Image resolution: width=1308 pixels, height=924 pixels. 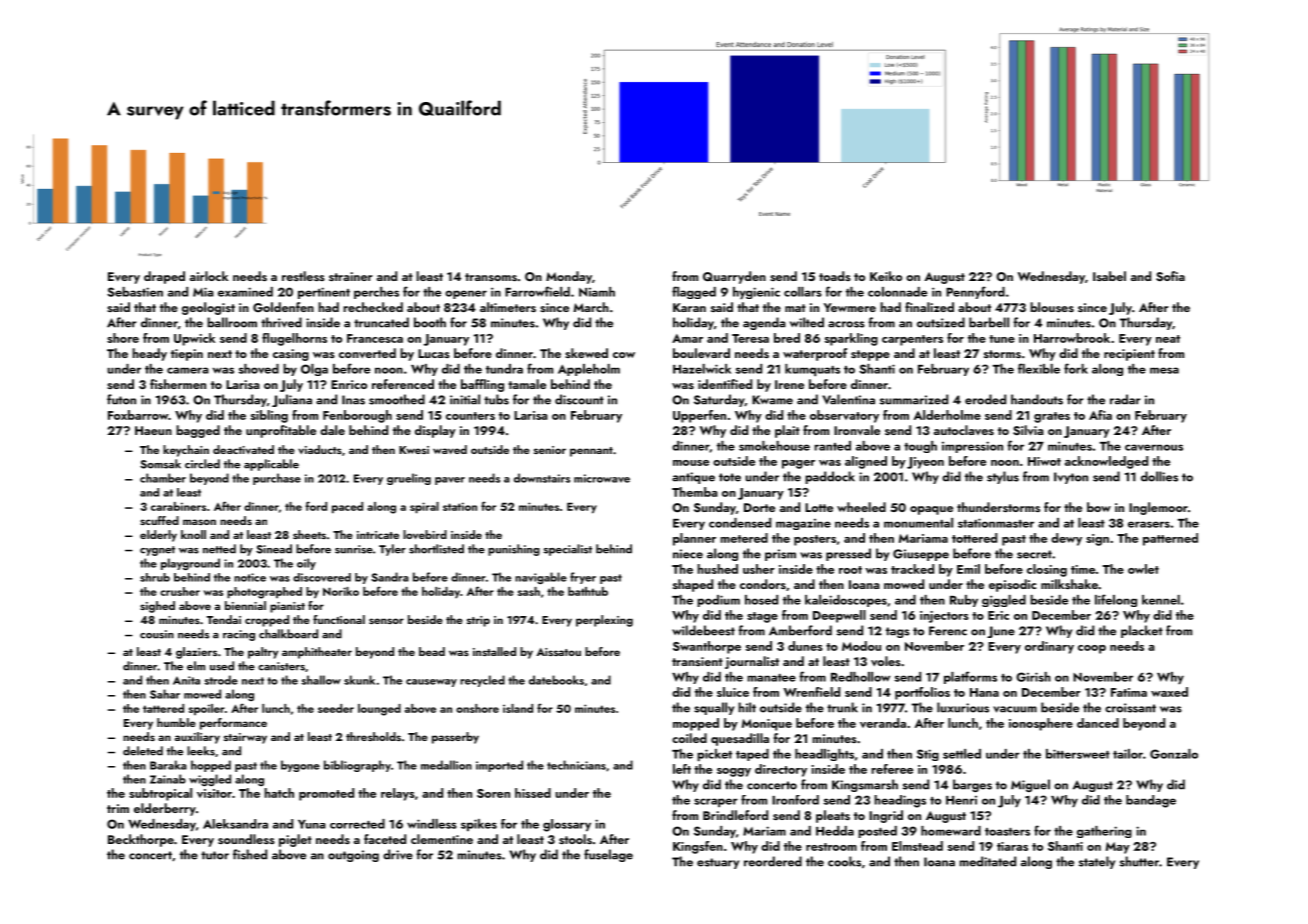 I want to click on subtropical, so click(x=160, y=794).
